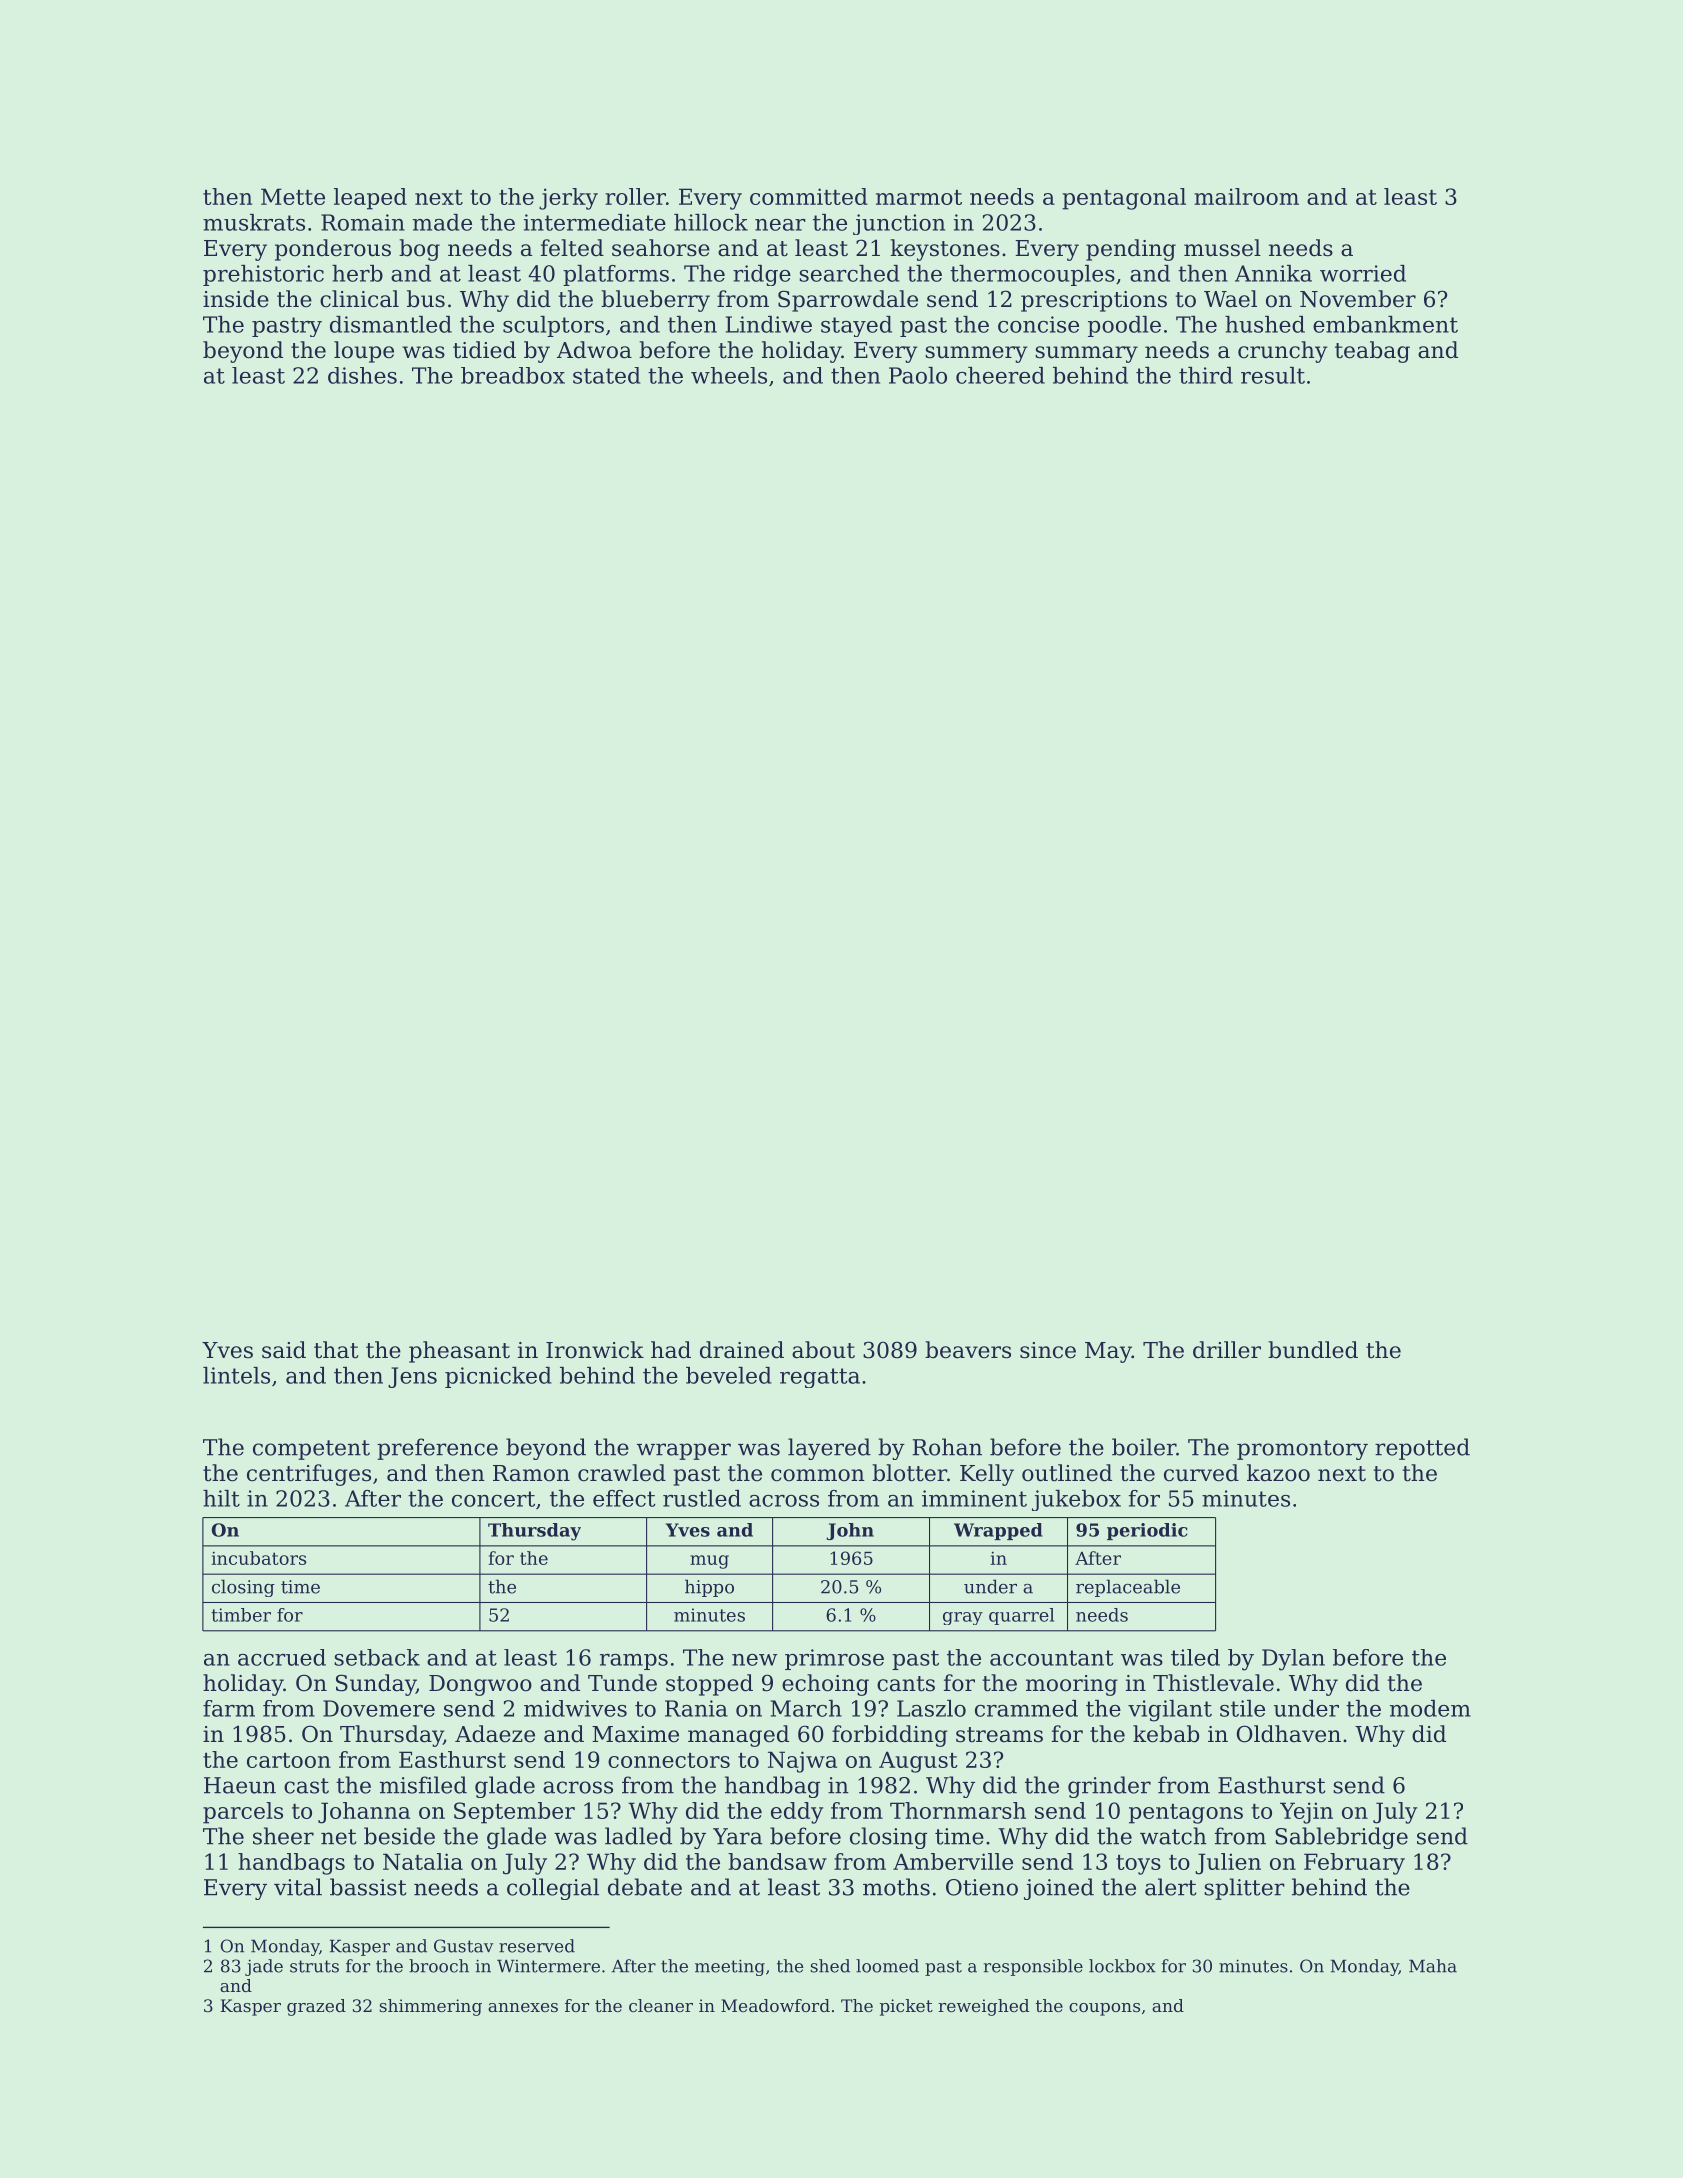 The image size is (1683, 2178). What do you see at coordinates (1372, 352) in the page?
I see `teabag` at bounding box center [1372, 352].
